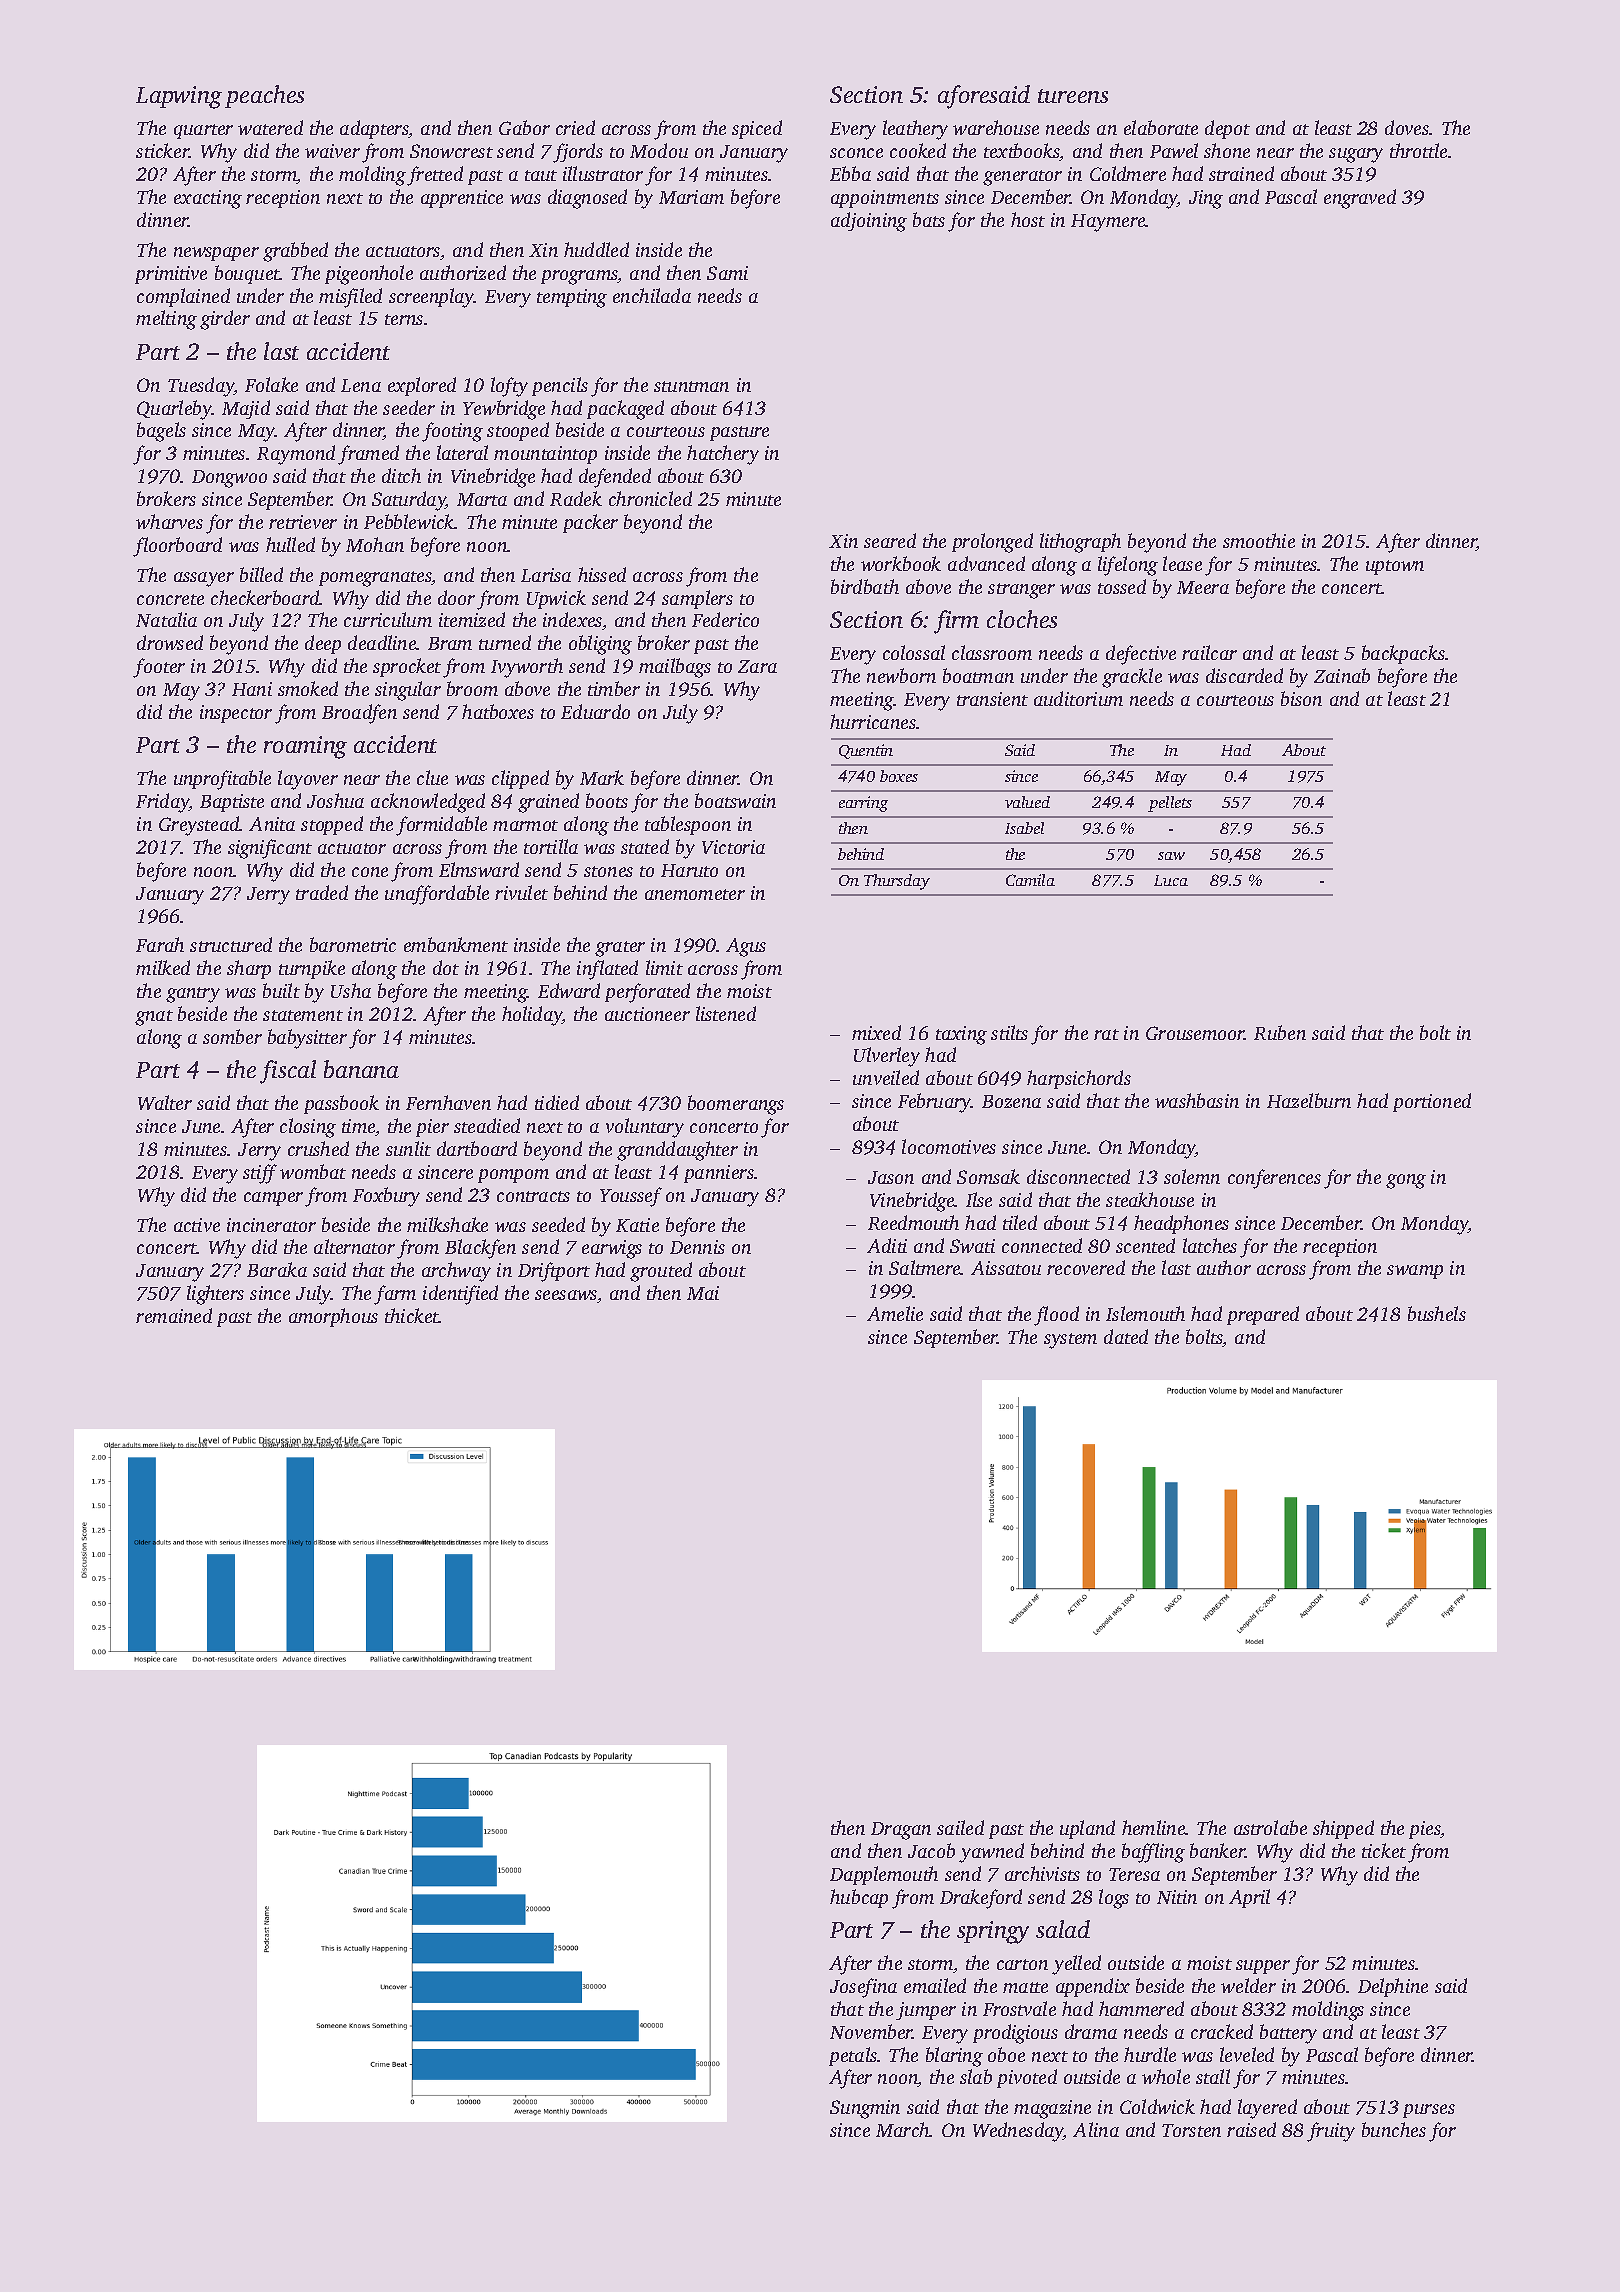  I want to click on petals, so click(853, 2056).
